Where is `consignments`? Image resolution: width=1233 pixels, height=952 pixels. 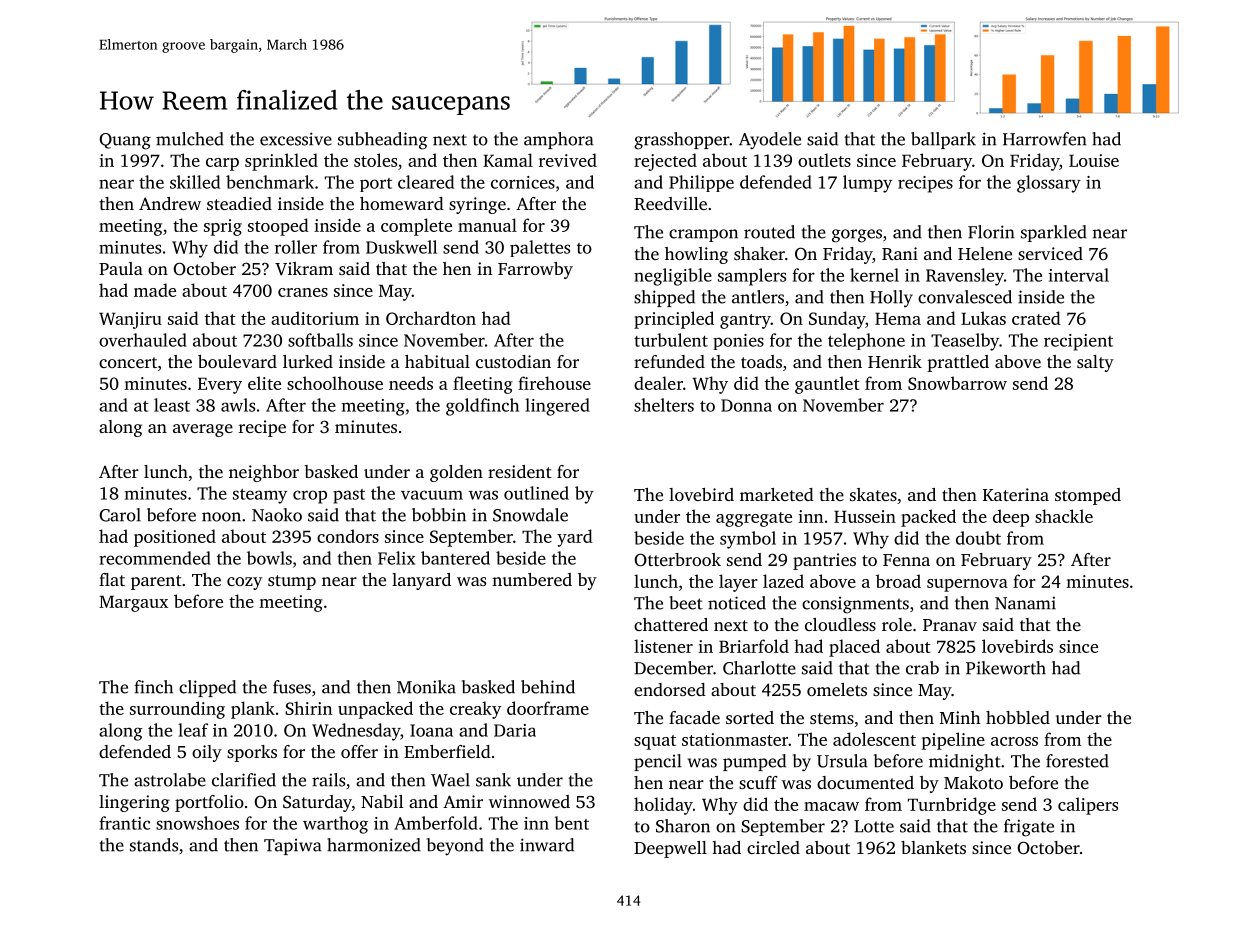
consignments is located at coordinates (855, 605).
